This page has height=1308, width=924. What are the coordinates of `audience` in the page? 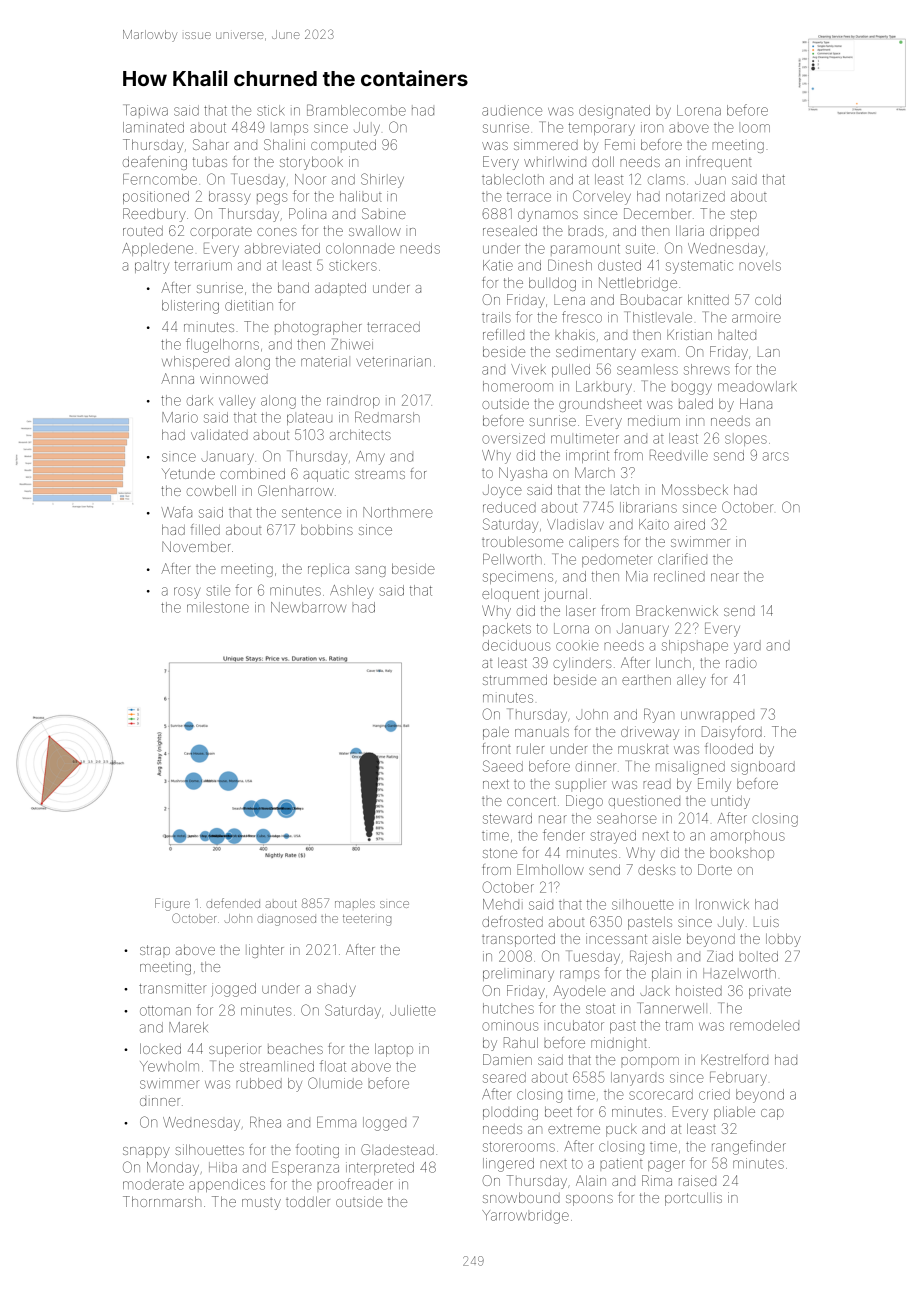 It's located at (512, 110).
